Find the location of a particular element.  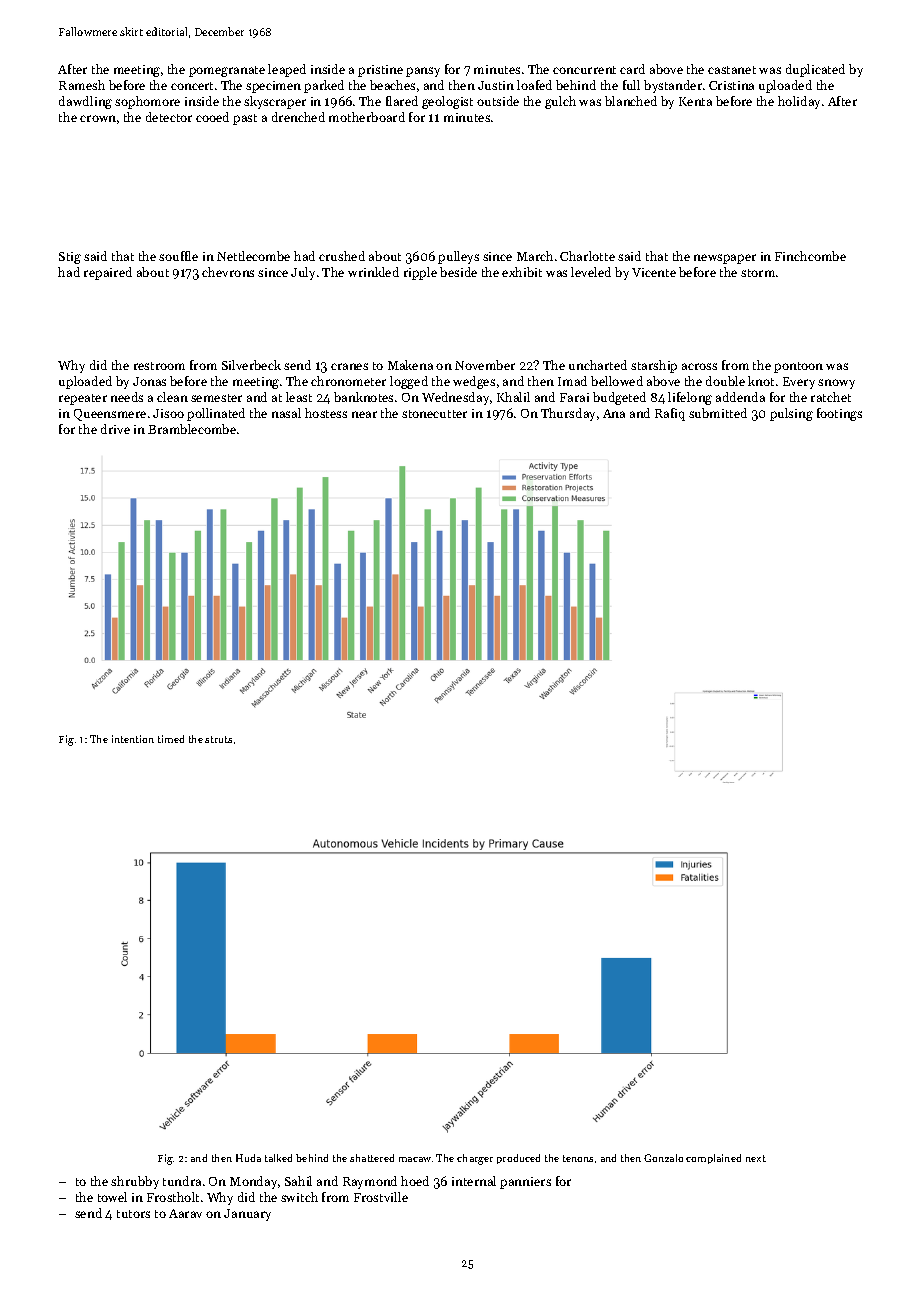

outside is located at coordinates (498, 101).
